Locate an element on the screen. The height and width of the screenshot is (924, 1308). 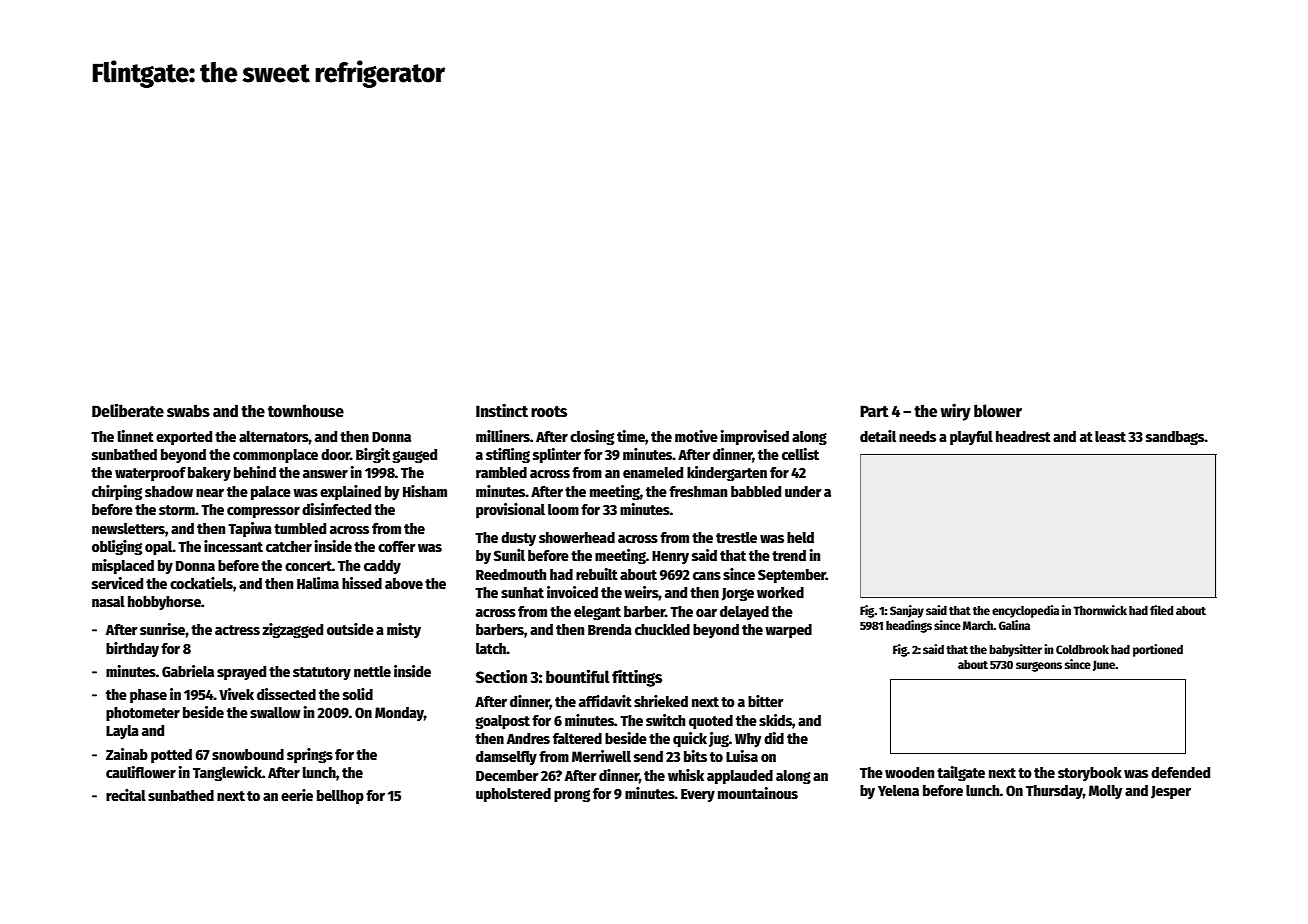
held is located at coordinates (800, 537).
